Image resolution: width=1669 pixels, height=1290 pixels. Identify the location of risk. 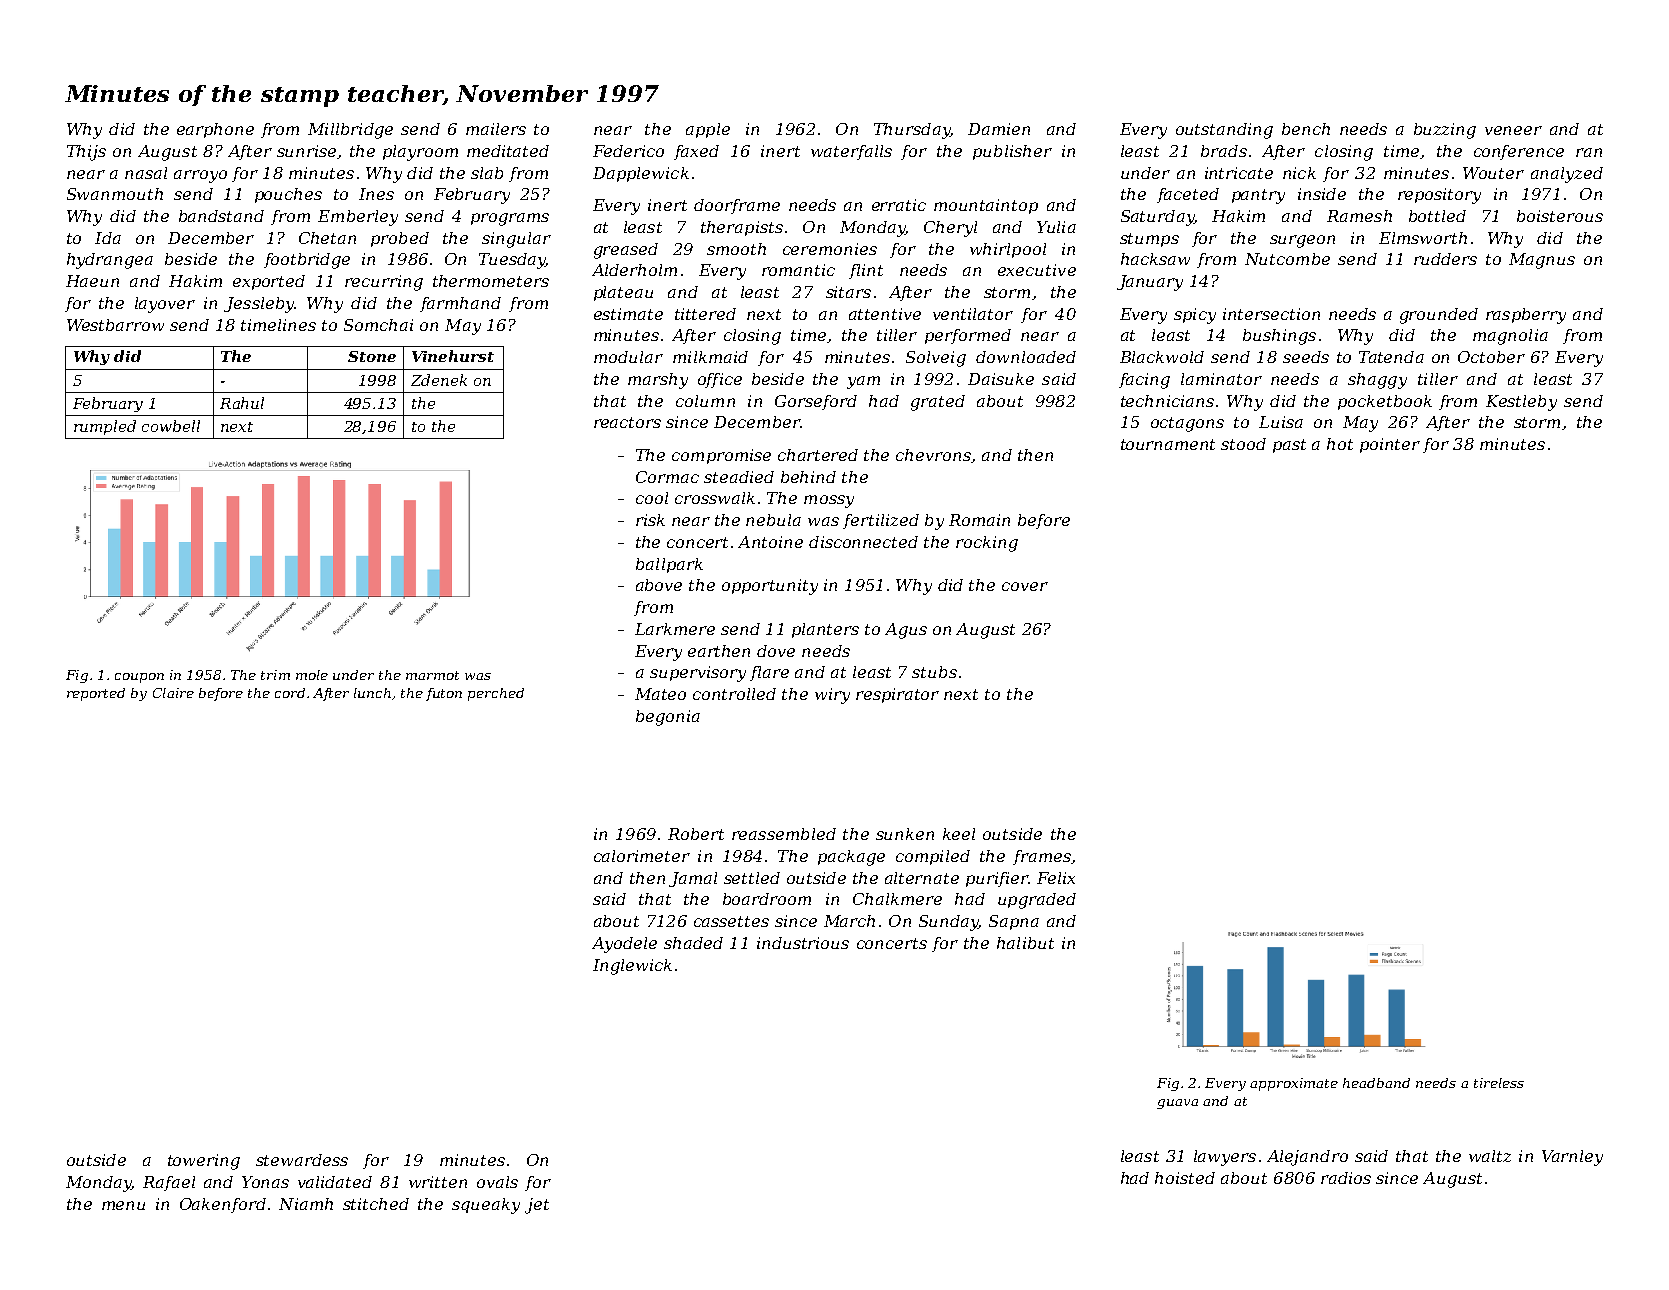
(650, 520).
